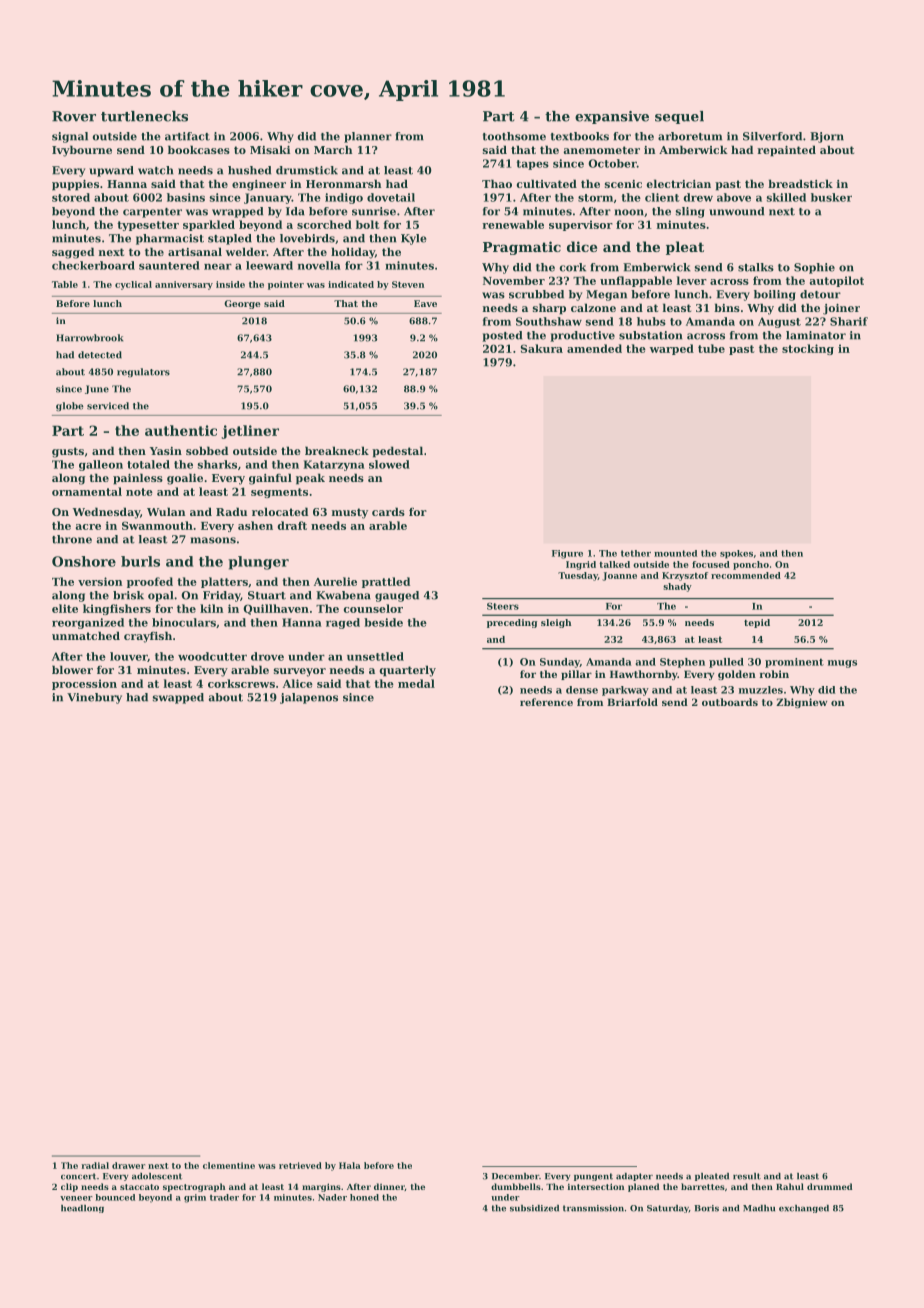 The height and width of the screenshot is (1308, 924). What do you see at coordinates (547, 183) in the screenshot?
I see `cultivated` at bounding box center [547, 183].
